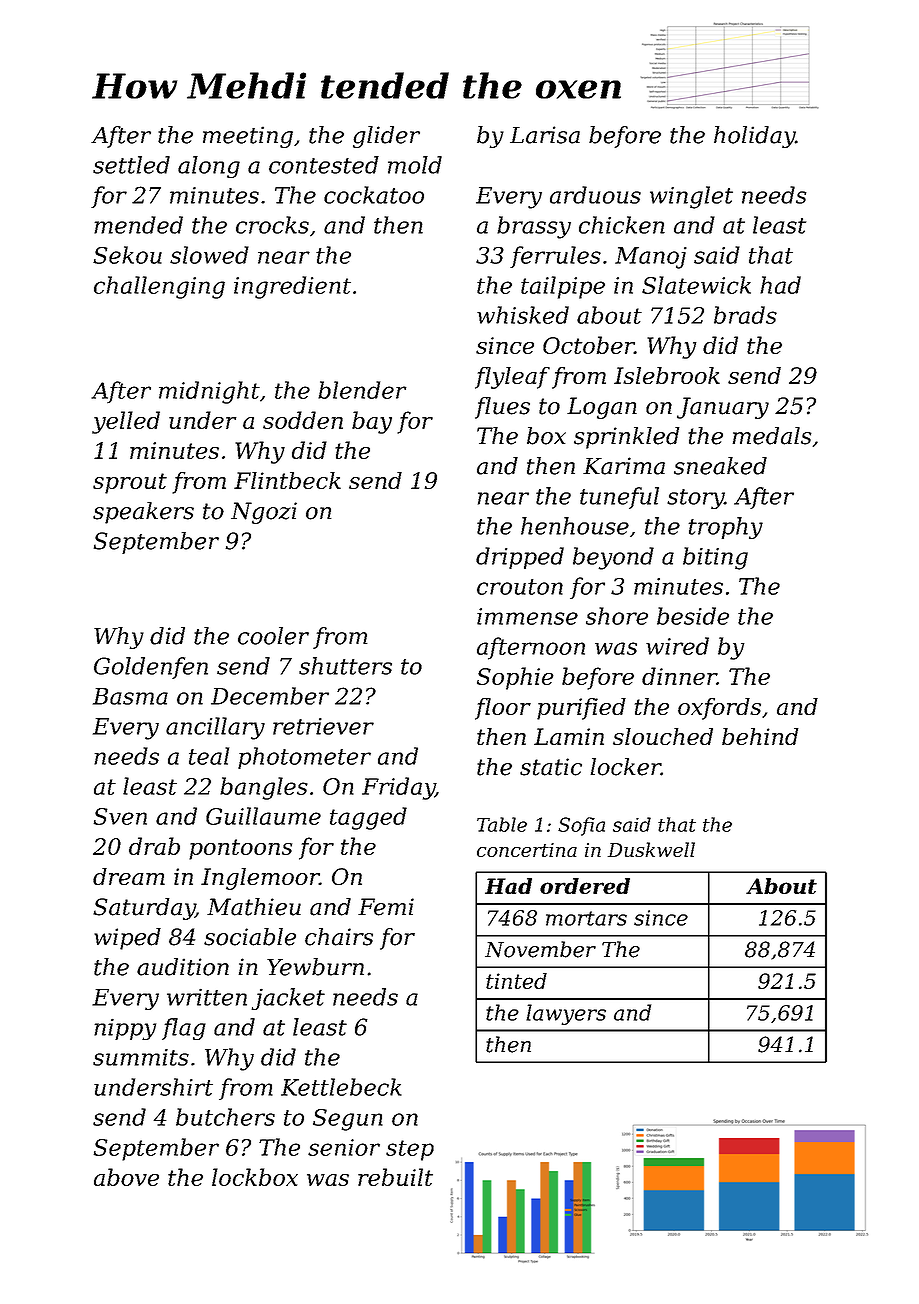 The image size is (919, 1304). I want to click on step, so click(410, 1150).
